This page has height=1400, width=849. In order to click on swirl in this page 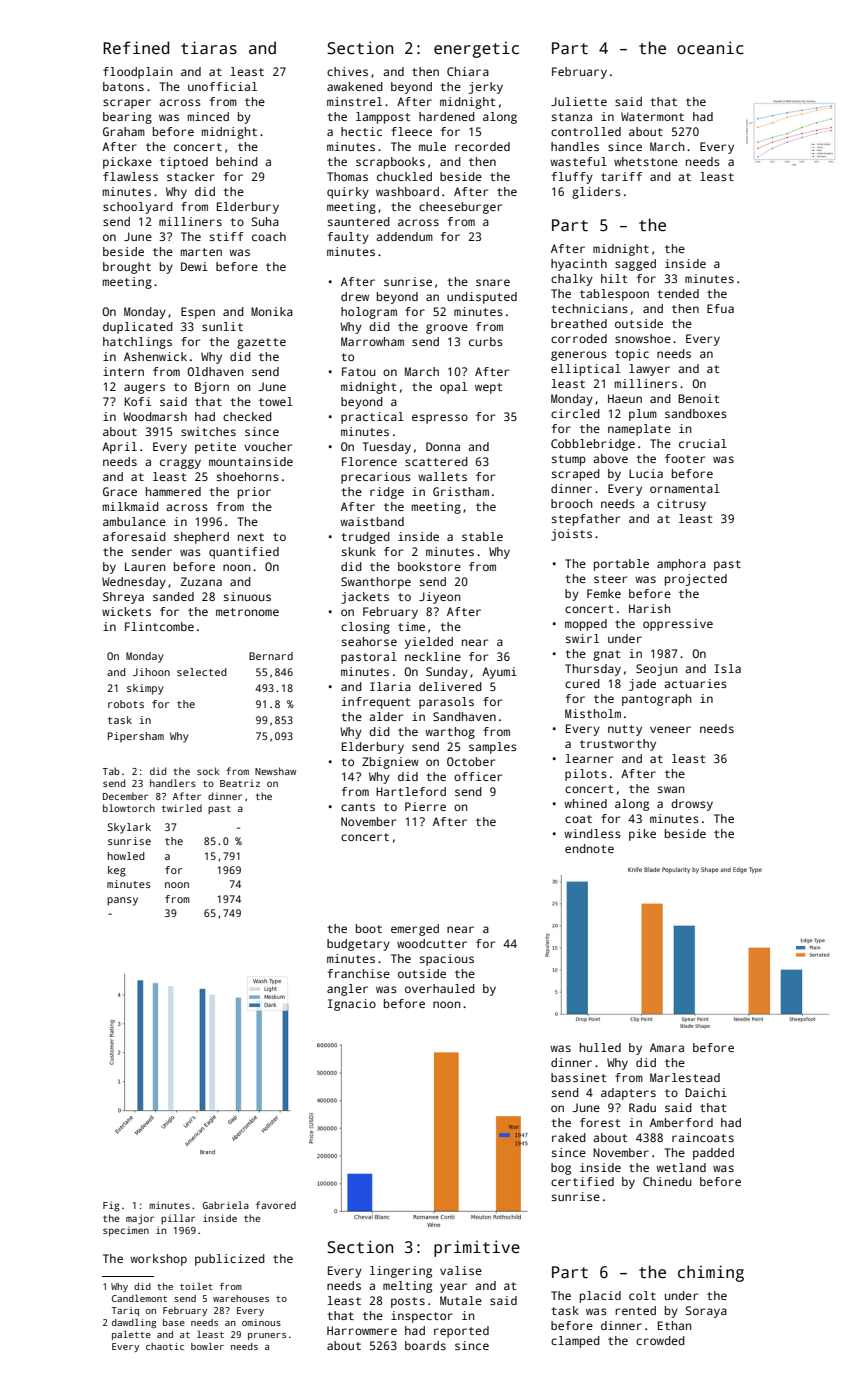, I will do `click(582, 638)`.
